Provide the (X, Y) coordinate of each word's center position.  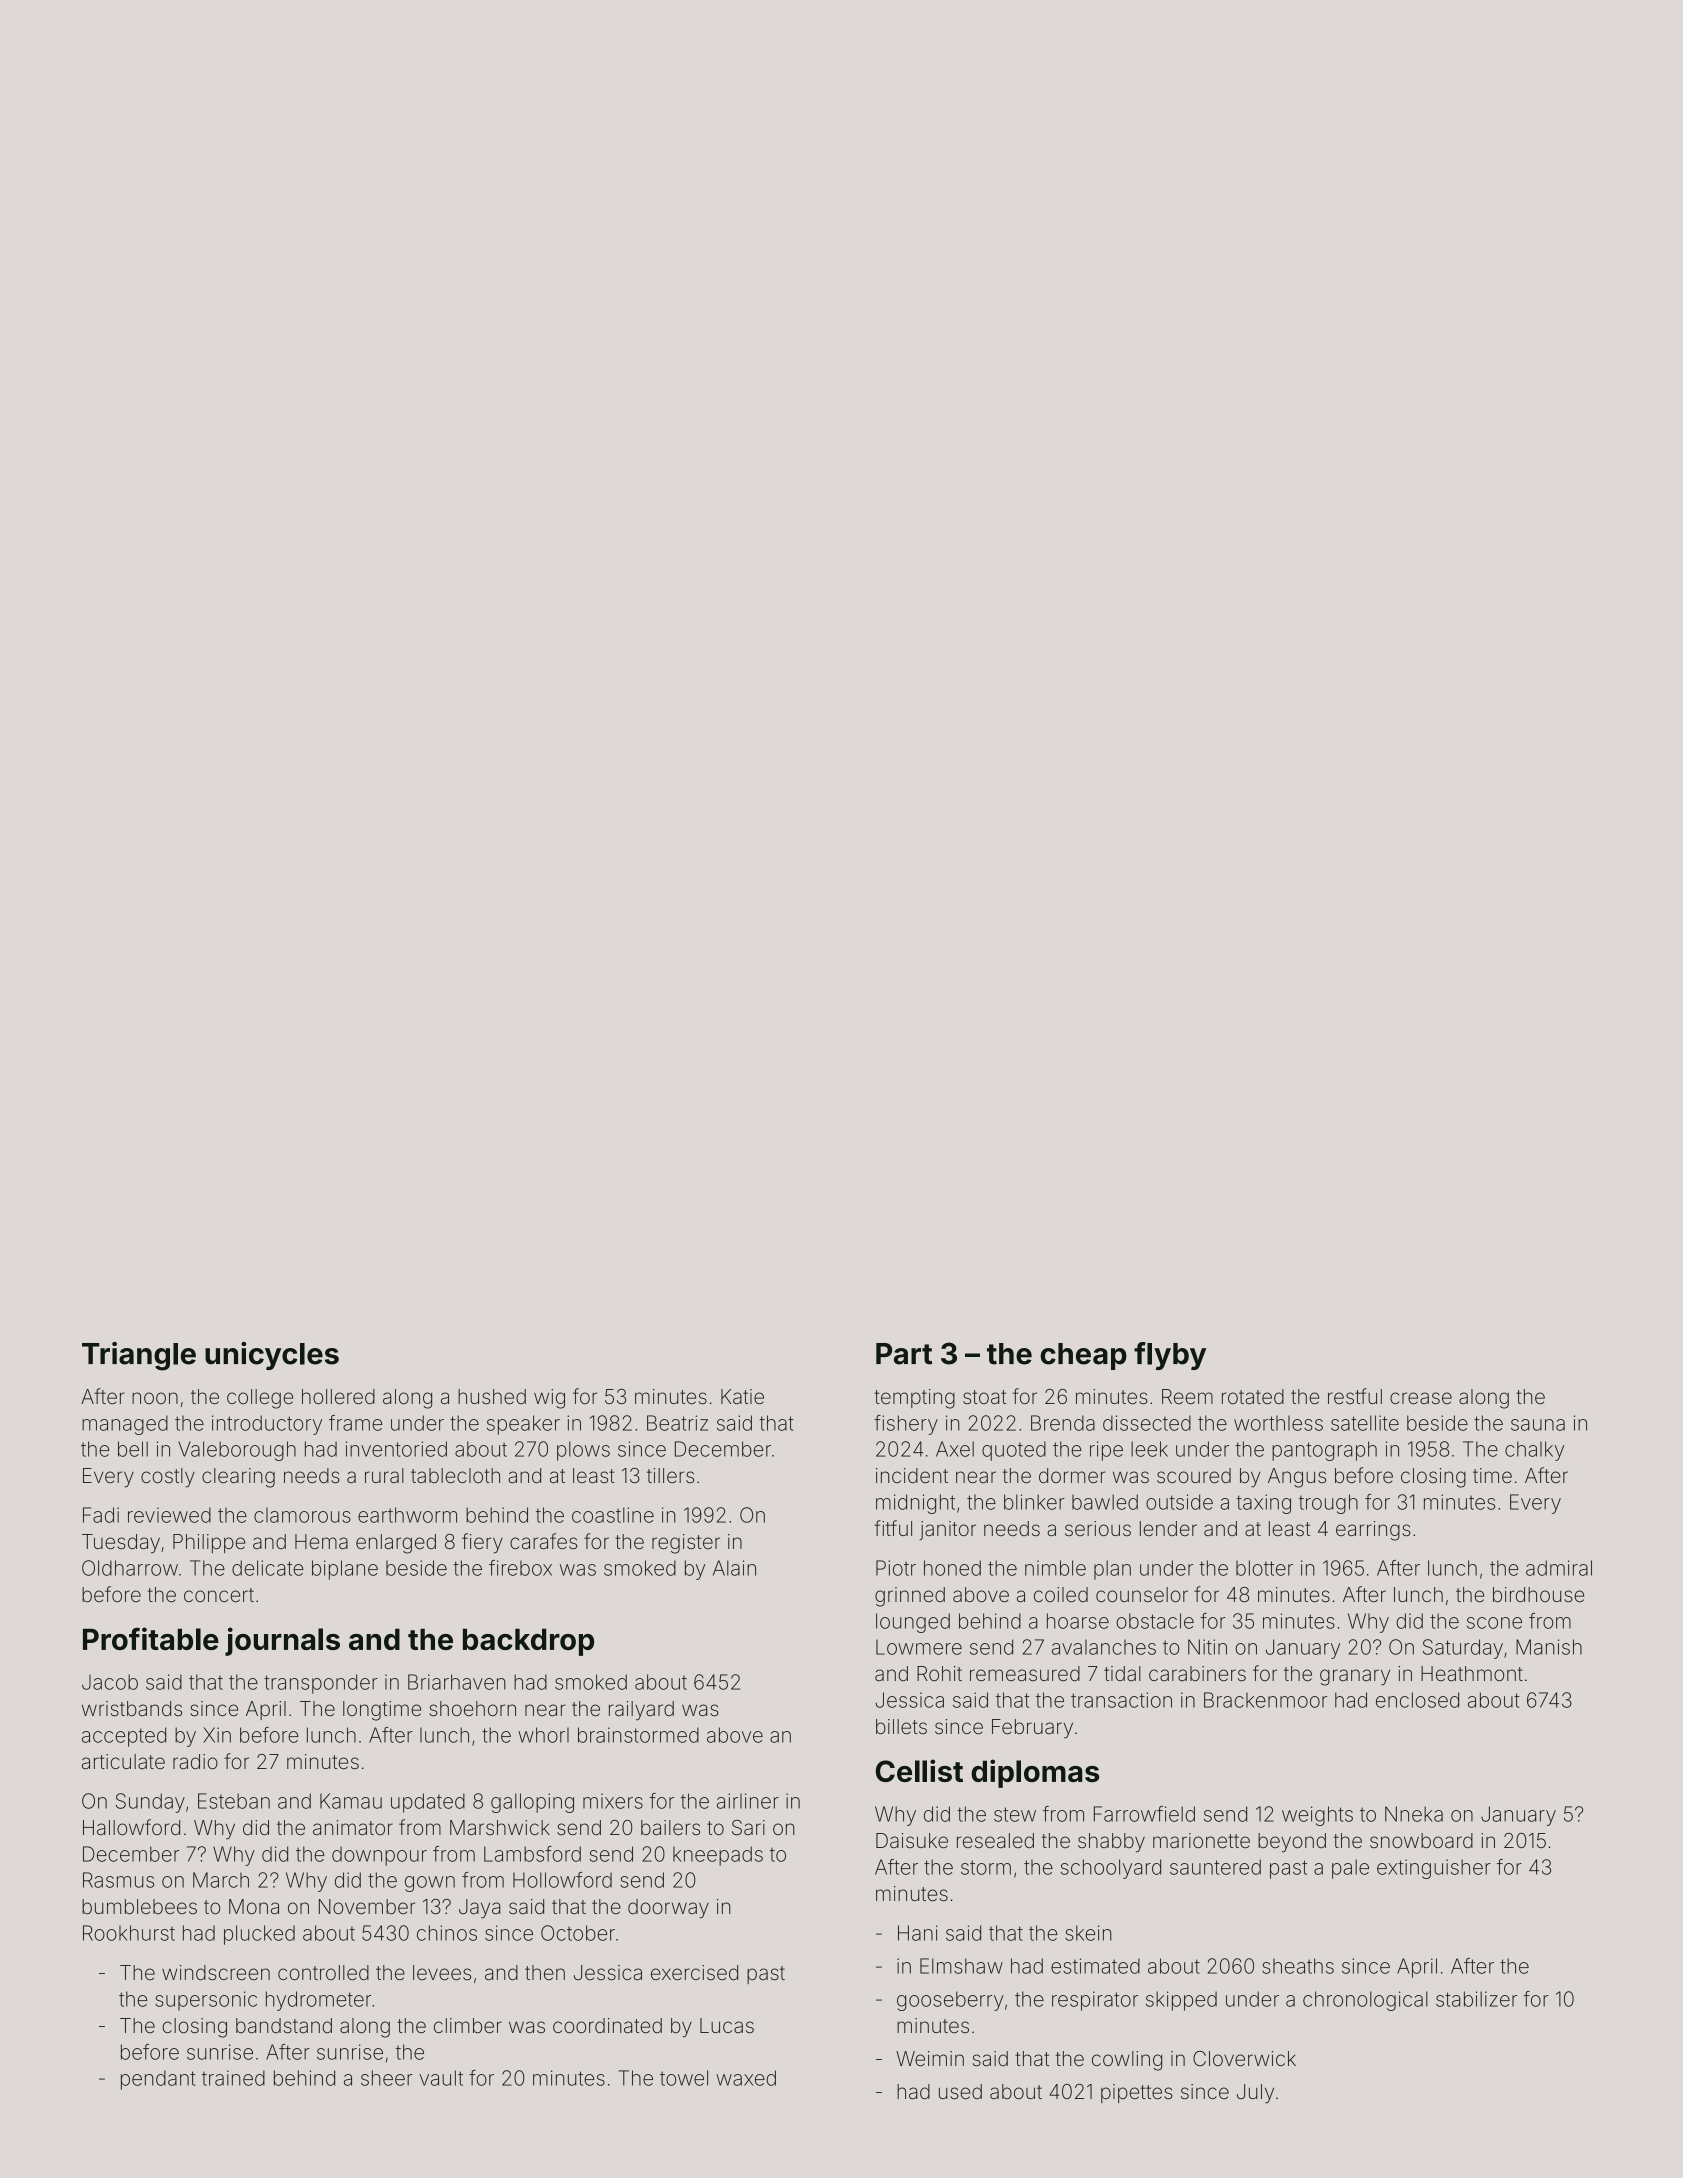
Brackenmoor (1265, 1700)
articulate (123, 1761)
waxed (746, 2078)
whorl (543, 1735)
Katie (742, 1396)
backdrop (528, 1642)
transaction (1121, 1700)
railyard (641, 1711)
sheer (387, 2078)
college (260, 1399)
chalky (1534, 1451)
